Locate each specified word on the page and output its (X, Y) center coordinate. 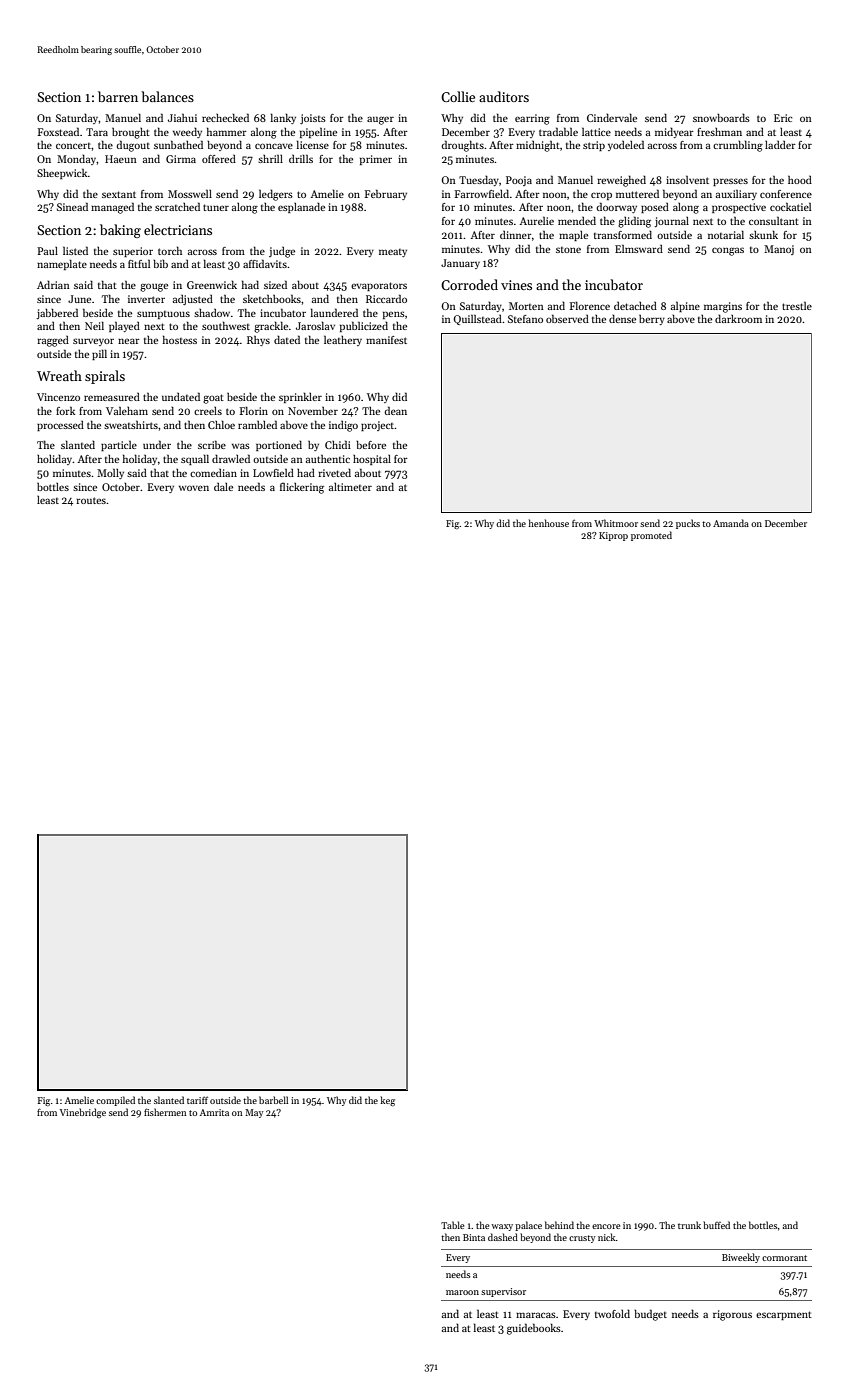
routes (91, 500)
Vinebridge (83, 1113)
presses (730, 182)
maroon (462, 1292)
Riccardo (386, 298)
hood (800, 179)
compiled (115, 1101)
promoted (651, 536)
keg (387, 1101)
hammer (227, 131)
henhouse (549, 523)
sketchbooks (272, 298)
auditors (504, 96)
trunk (689, 1225)
